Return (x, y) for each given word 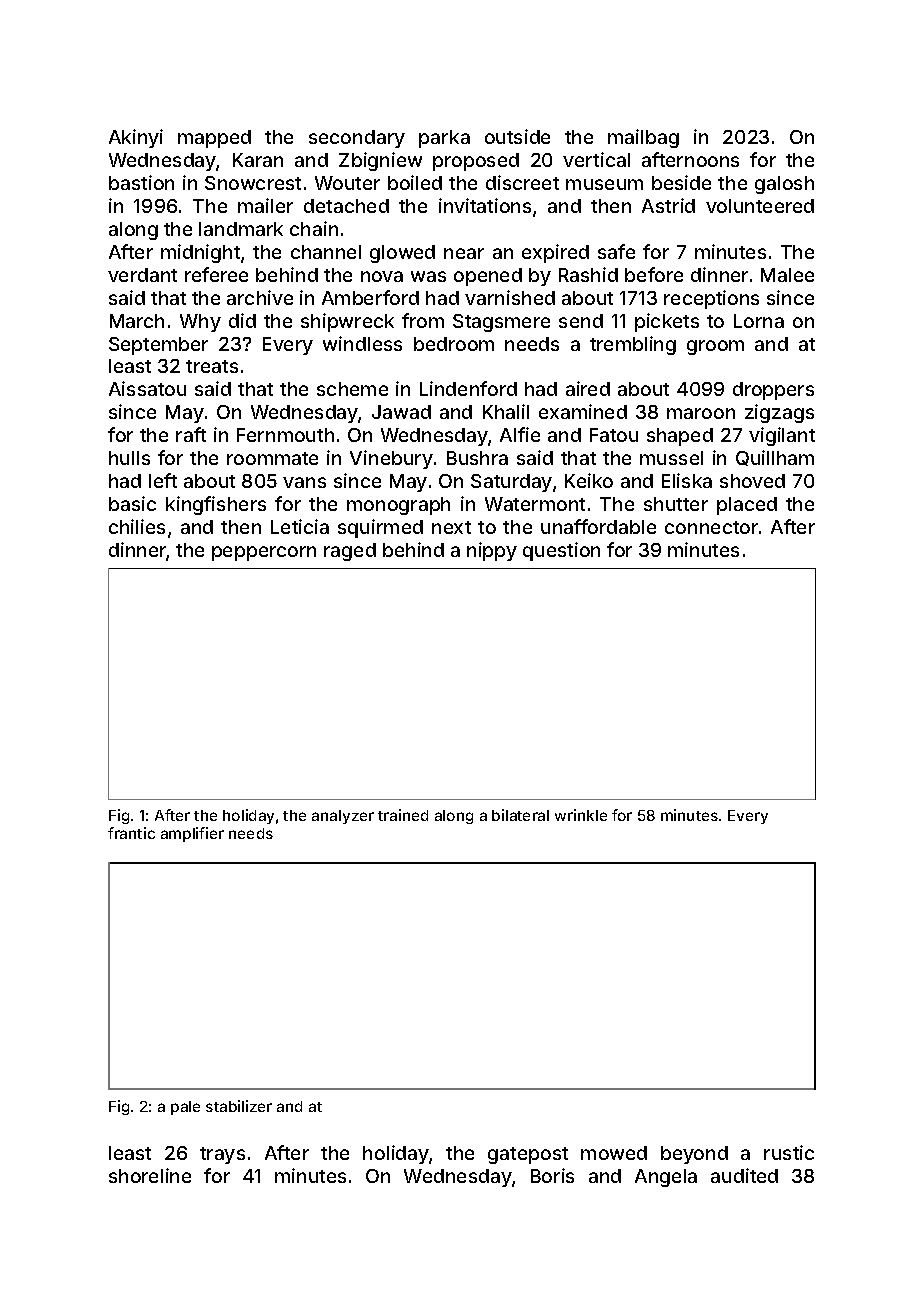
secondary (357, 139)
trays (222, 1155)
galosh (784, 185)
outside (517, 136)
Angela (666, 1178)
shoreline (150, 1175)
